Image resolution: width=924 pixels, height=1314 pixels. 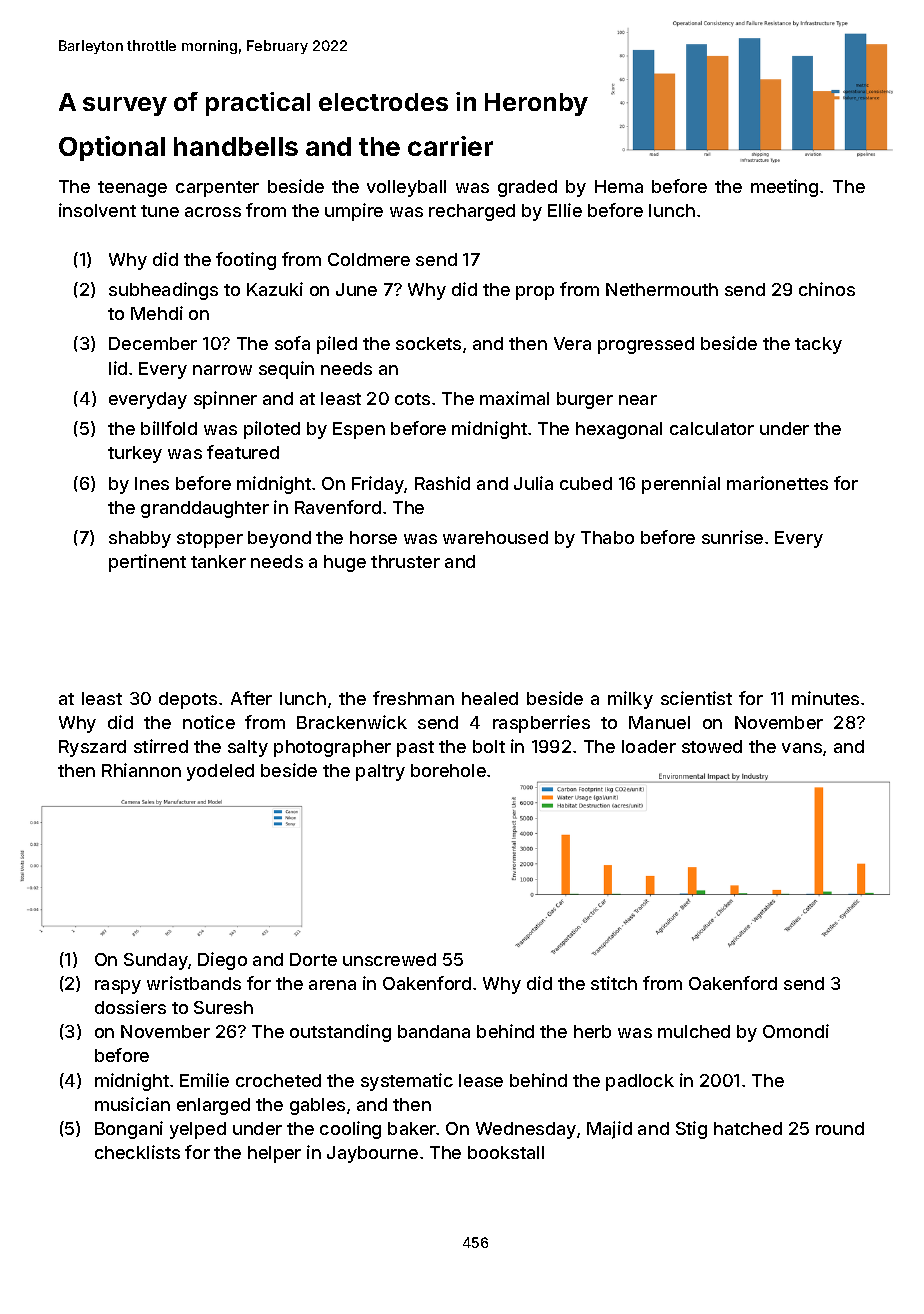 I want to click on stowed, so click(x=712, y=746).
